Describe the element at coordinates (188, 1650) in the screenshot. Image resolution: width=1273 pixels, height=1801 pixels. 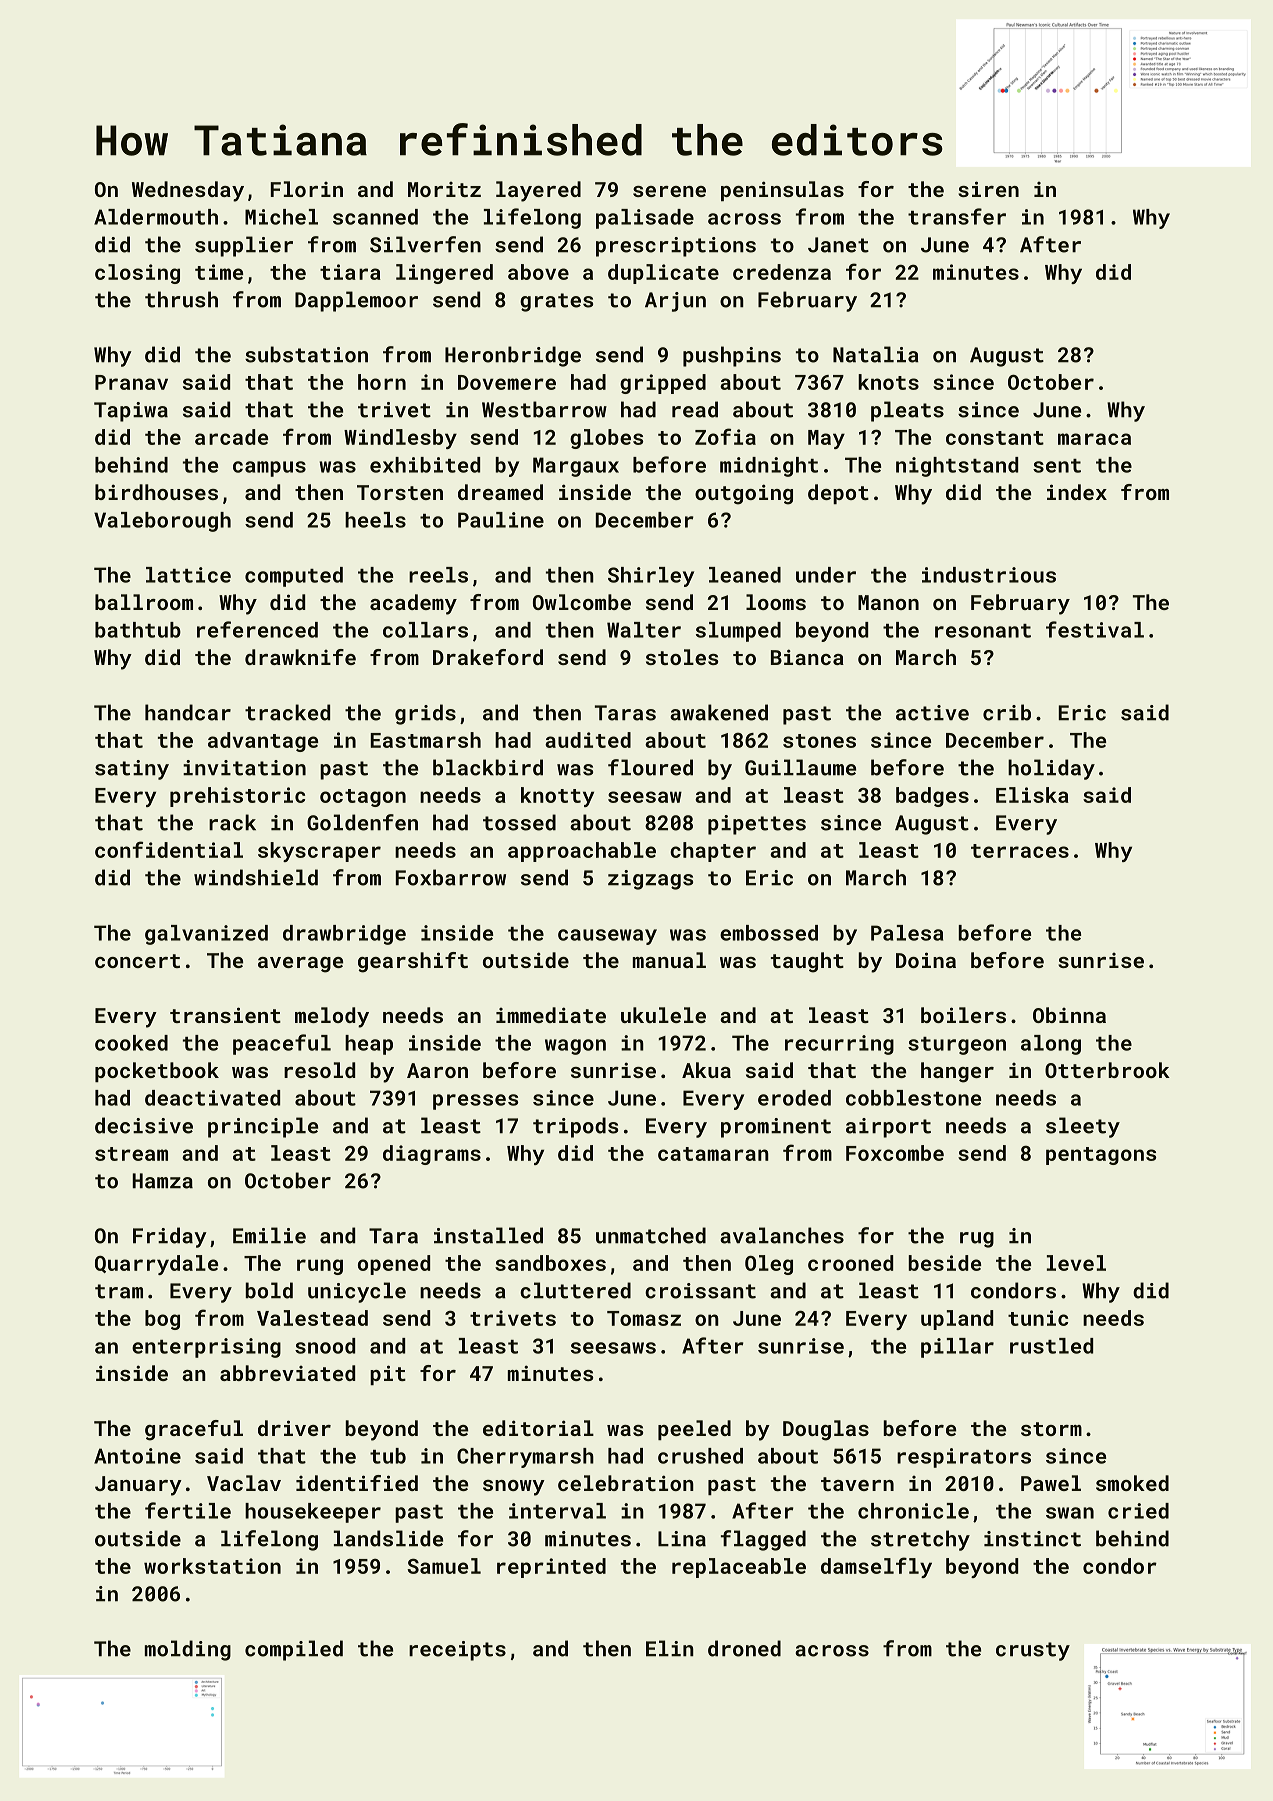
I see `molding` at that location.
